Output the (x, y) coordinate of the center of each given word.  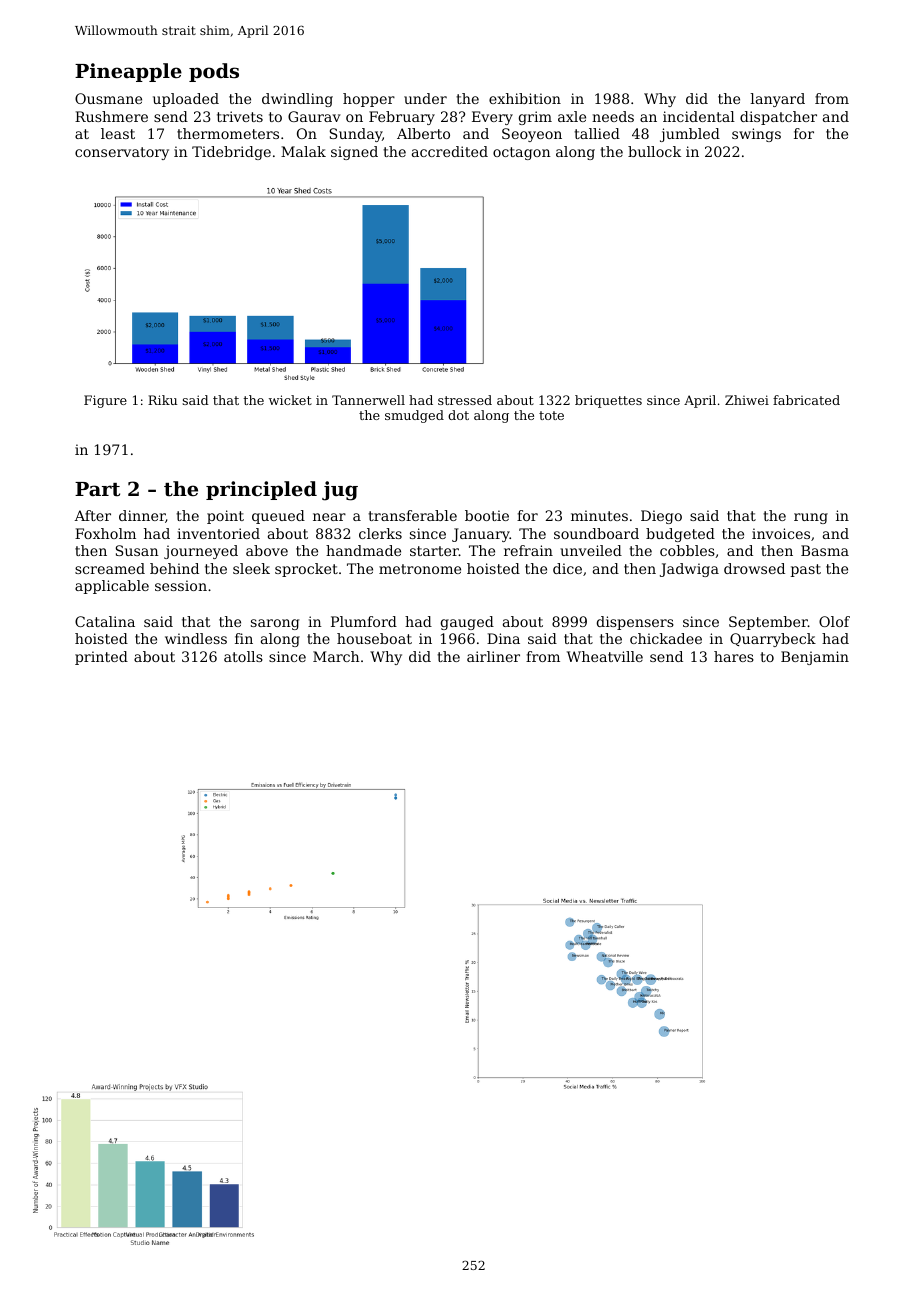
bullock (654, 151)
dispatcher (778, 118)
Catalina (105, 621)
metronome (420, 569)
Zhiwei (747, 400)
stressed (465, 400)
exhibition (525, 98)
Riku (162, 400)
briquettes (608, 401)
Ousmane (108, 98)
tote (551, 415)
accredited (450, 151)
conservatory (122, 153)
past (806, 570)
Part (97, 489)
